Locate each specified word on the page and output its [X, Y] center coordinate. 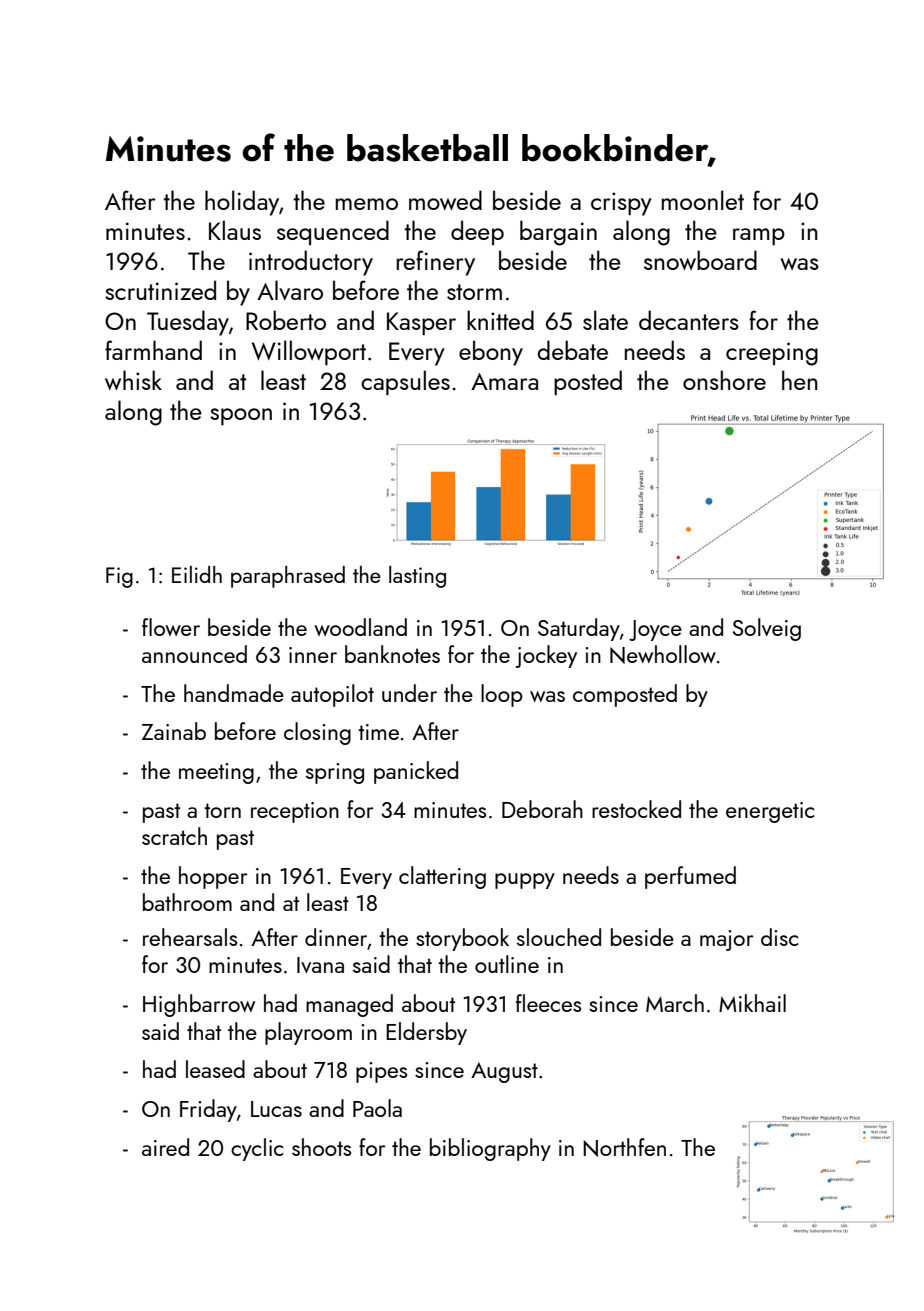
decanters [689, 320]
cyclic [257, 1149]
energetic [770, 812]
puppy [525, 881]
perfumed [690, 877]
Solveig [766, 629]
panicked [416, 772]
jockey [546, 656]
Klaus [235, 230]
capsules [405, 382]
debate [573, 350]
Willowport [309, 352]
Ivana [320, 965]
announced [194, 654]
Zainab [174, 731]
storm [474, 292]
